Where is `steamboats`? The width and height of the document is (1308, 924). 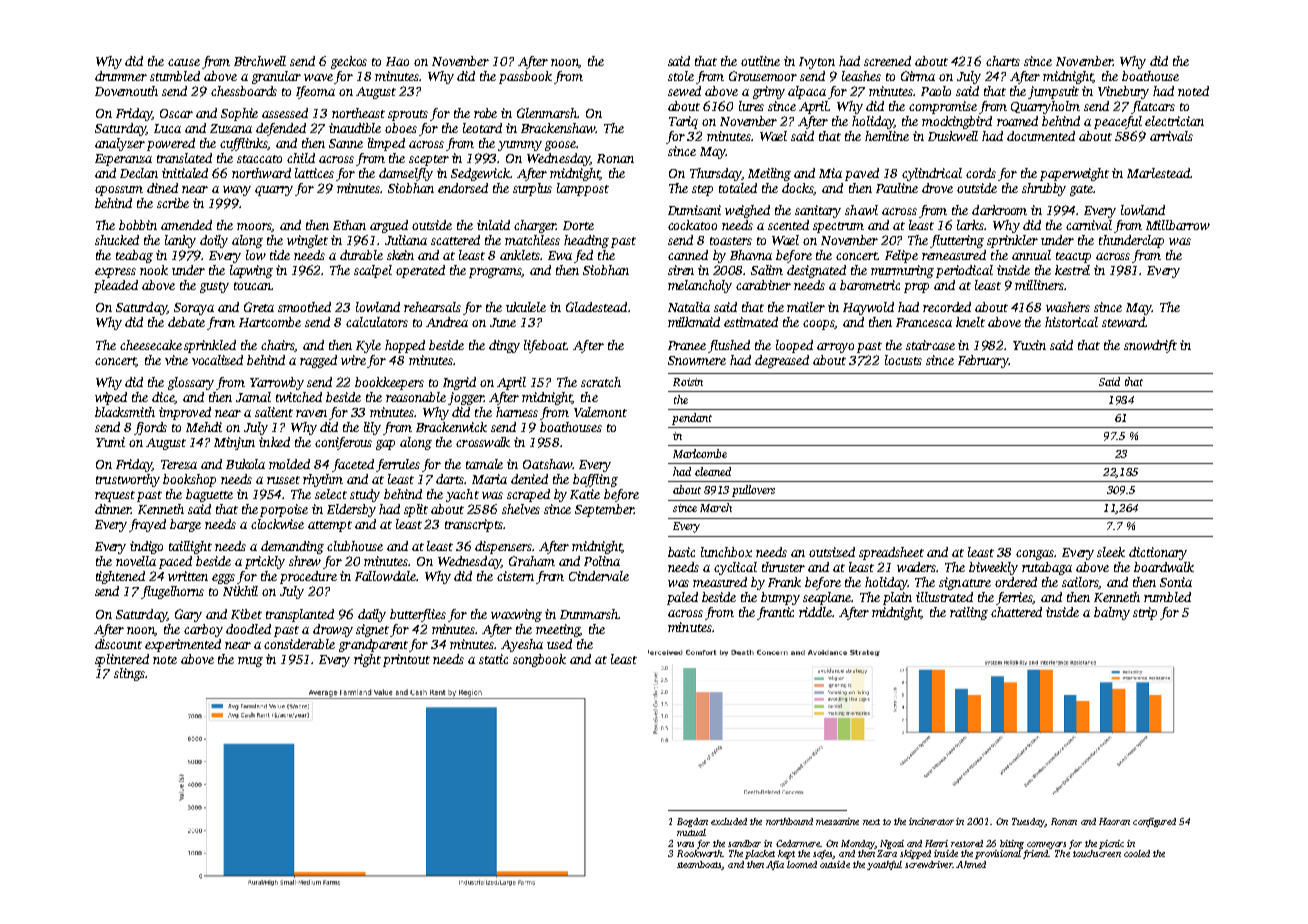
steamboats is located at coordinates (699, 865).
